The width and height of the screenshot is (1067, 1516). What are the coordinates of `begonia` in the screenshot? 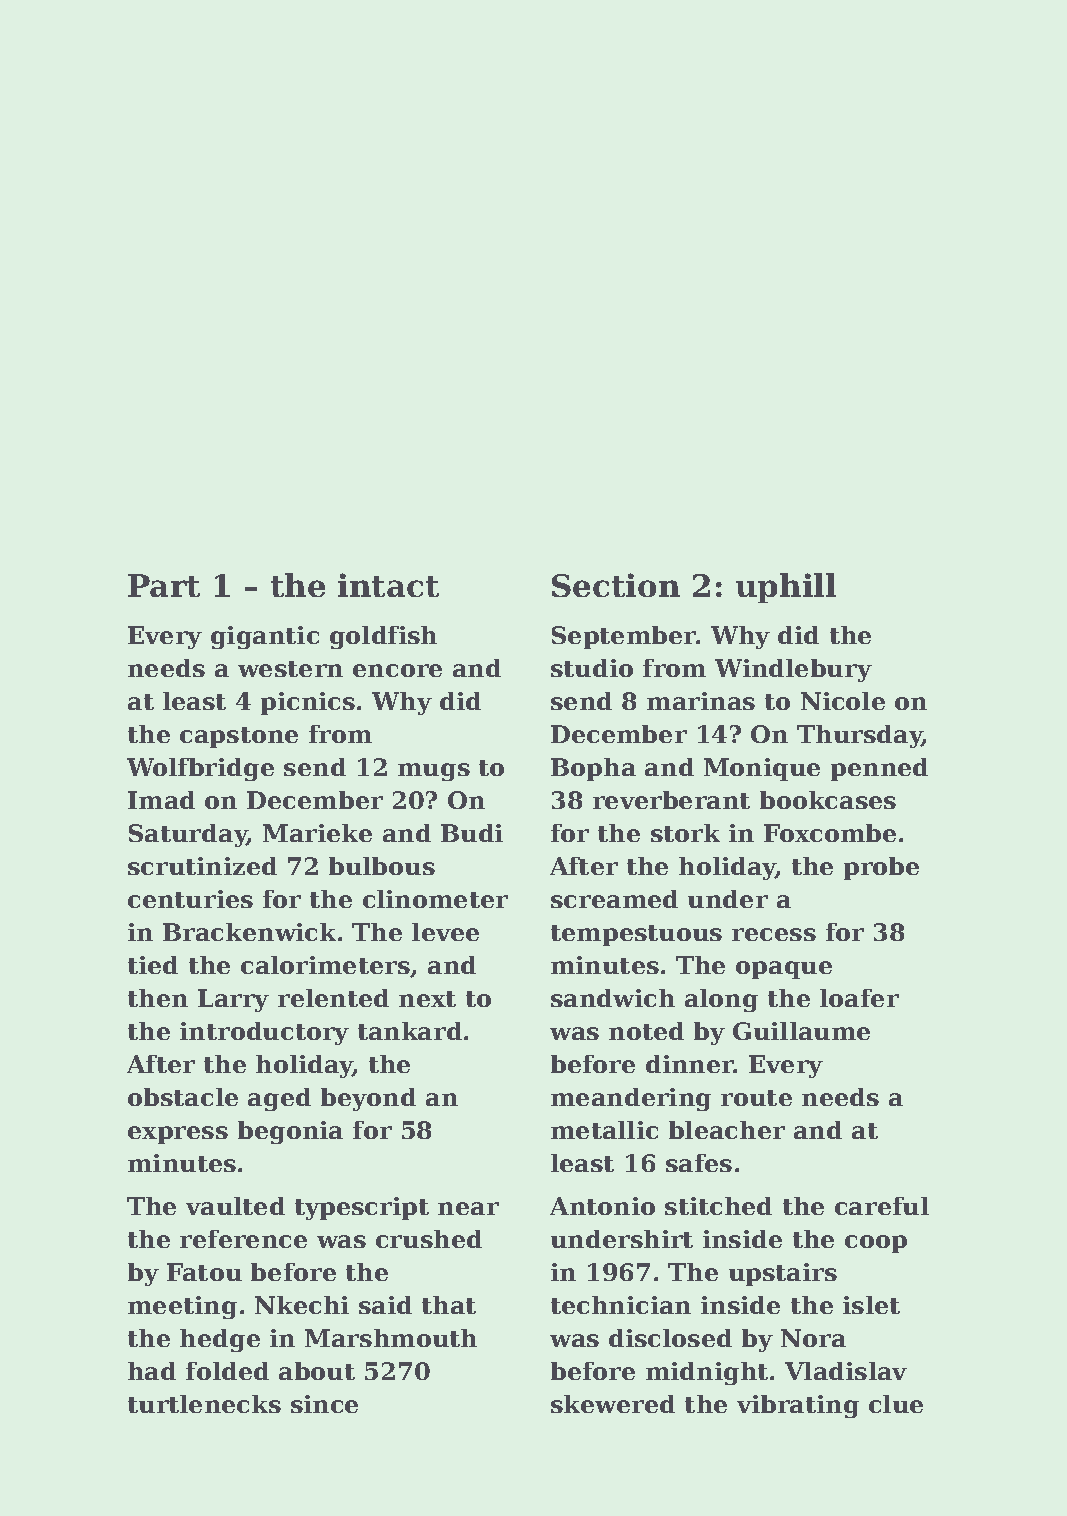 It's located at (290, 1132).
